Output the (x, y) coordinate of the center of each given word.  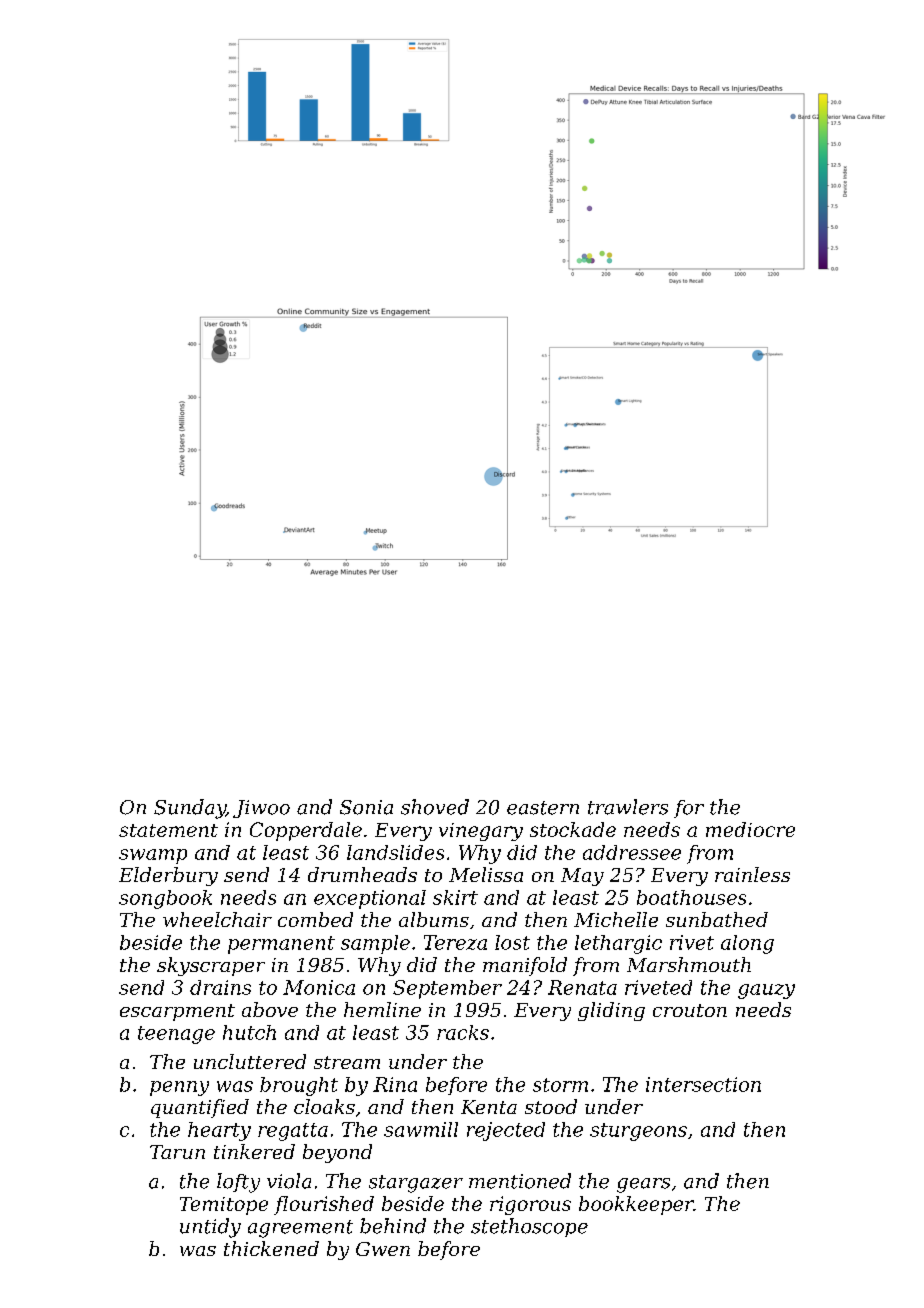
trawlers (628, 807)
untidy (210, 1228)
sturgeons (638, 1132)
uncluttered (250, 1061)
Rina (395, 1084)
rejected (506, 1131)
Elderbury (168, 876)
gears (643, 1185)
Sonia (366, 807)
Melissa (486, 874)
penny (179, 1088)
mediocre (750, 829)
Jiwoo (261, 809)
